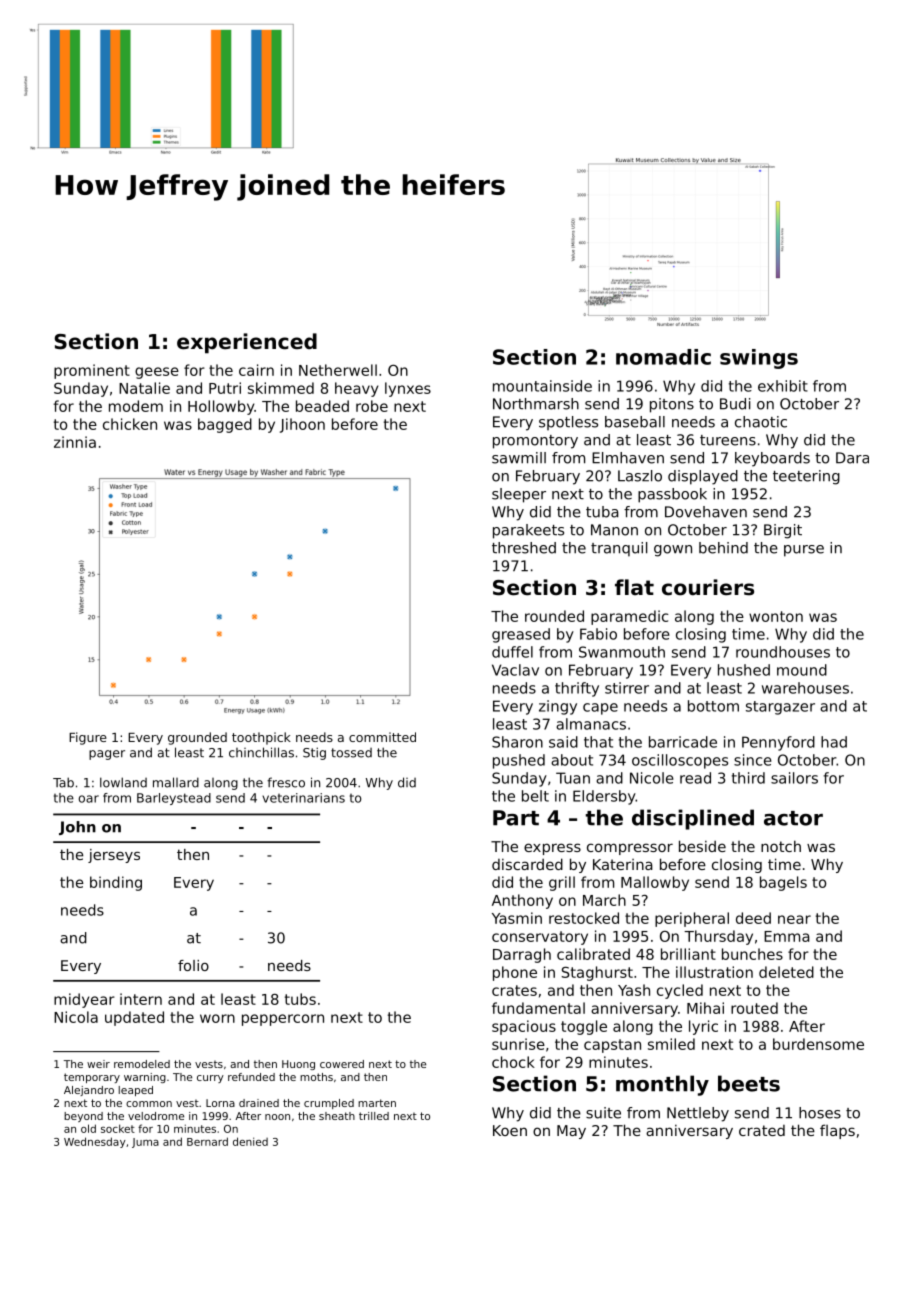  Describe the element at coordinates (174, 799) in the document. I see `Barleystead` at that location.
